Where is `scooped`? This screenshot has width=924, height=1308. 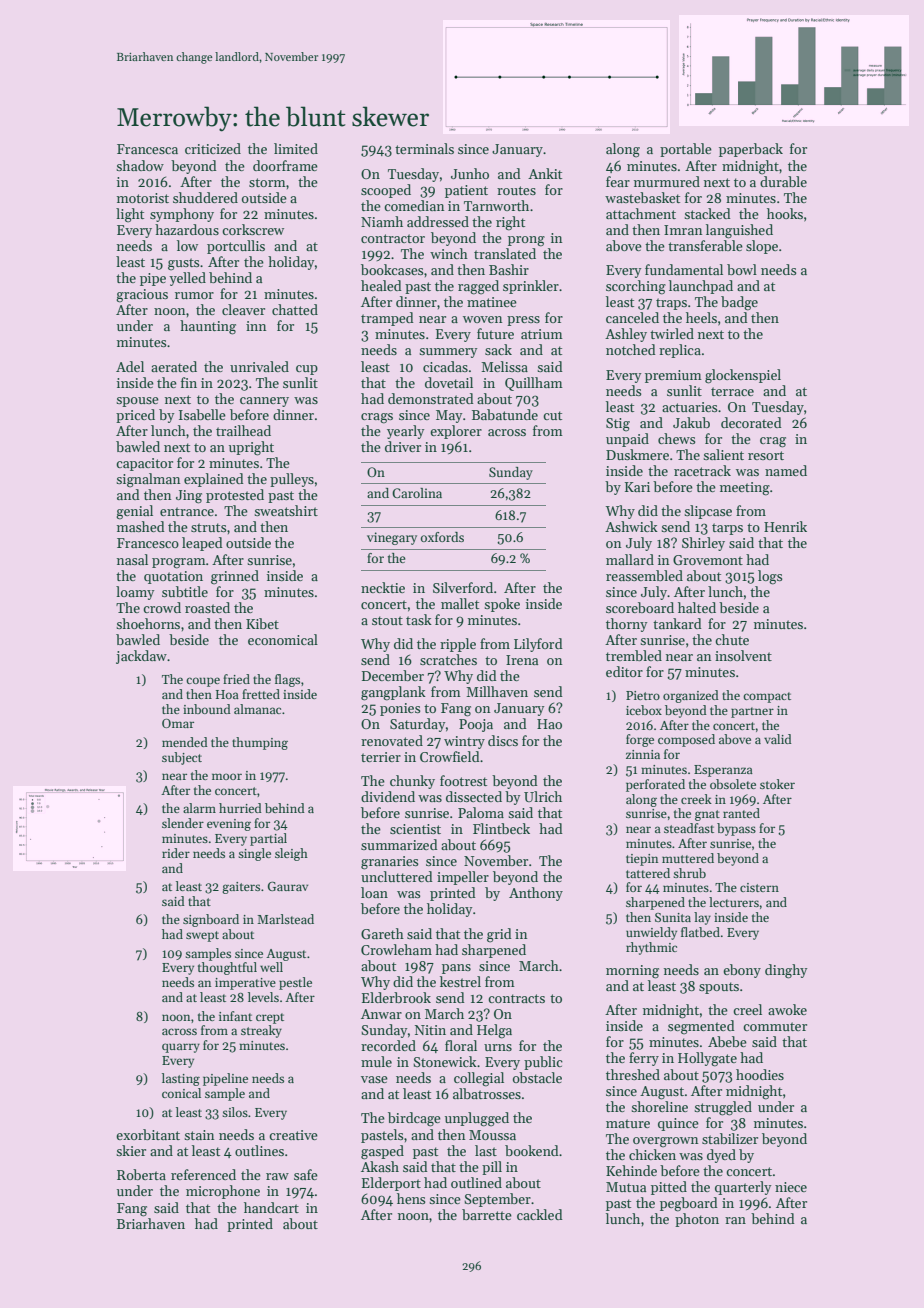
scooped is located at coordinates (386, 191).
